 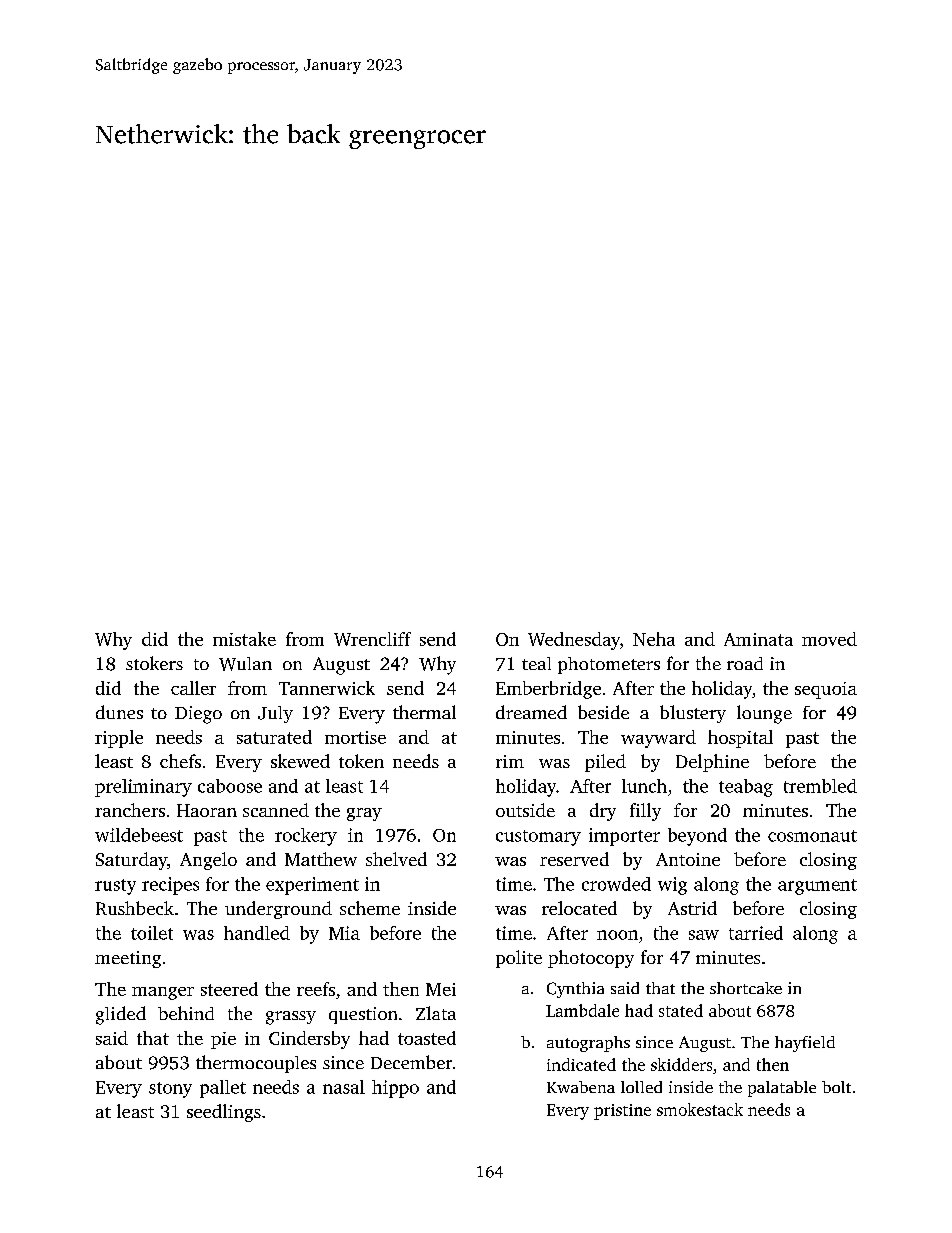 What do you see at coordinates (591, 959) in the document?
I see `photocopy` at bounding box center [591, 959].
